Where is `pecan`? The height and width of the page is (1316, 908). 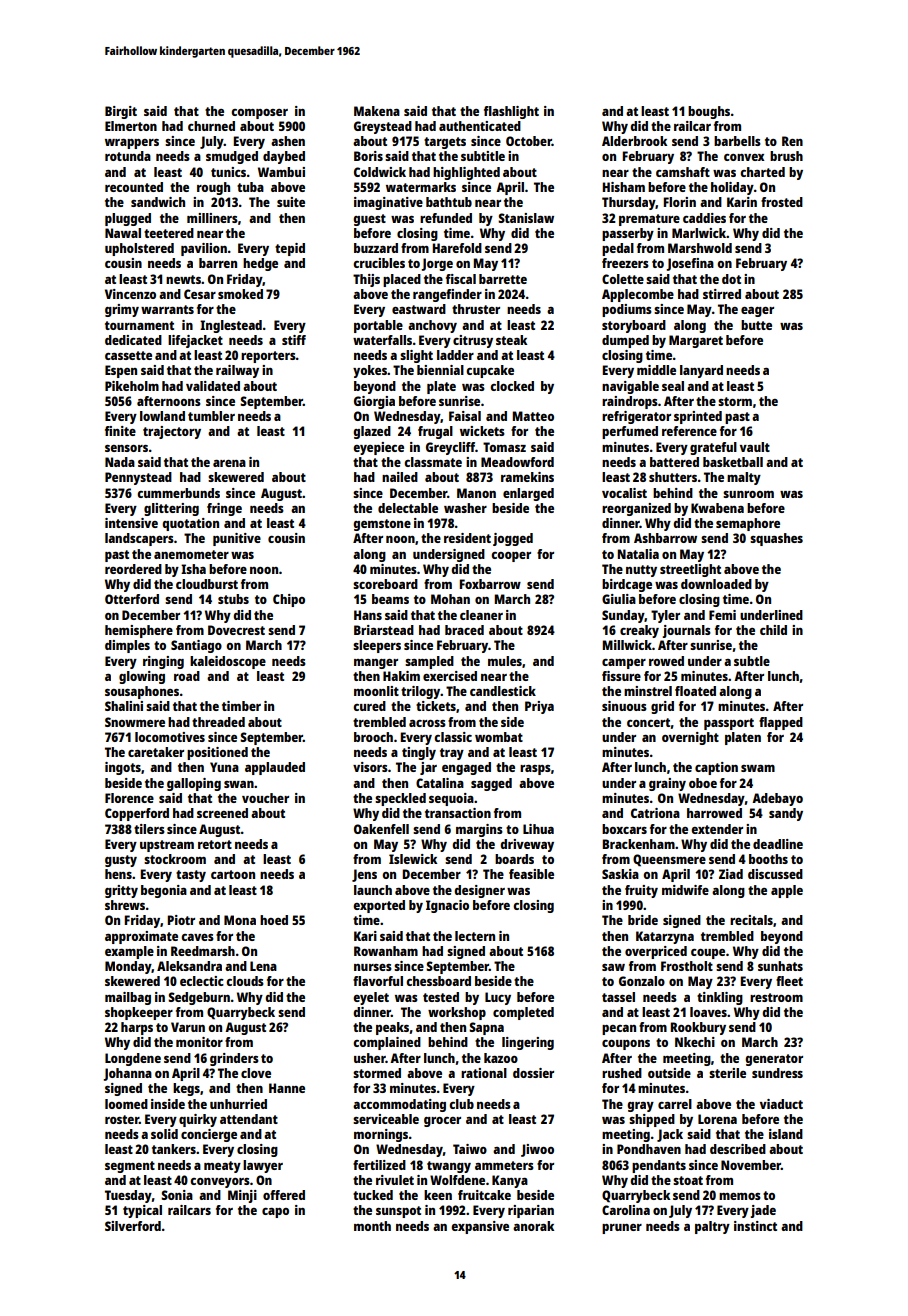
pecan is located at coordinates (619, 1030).
